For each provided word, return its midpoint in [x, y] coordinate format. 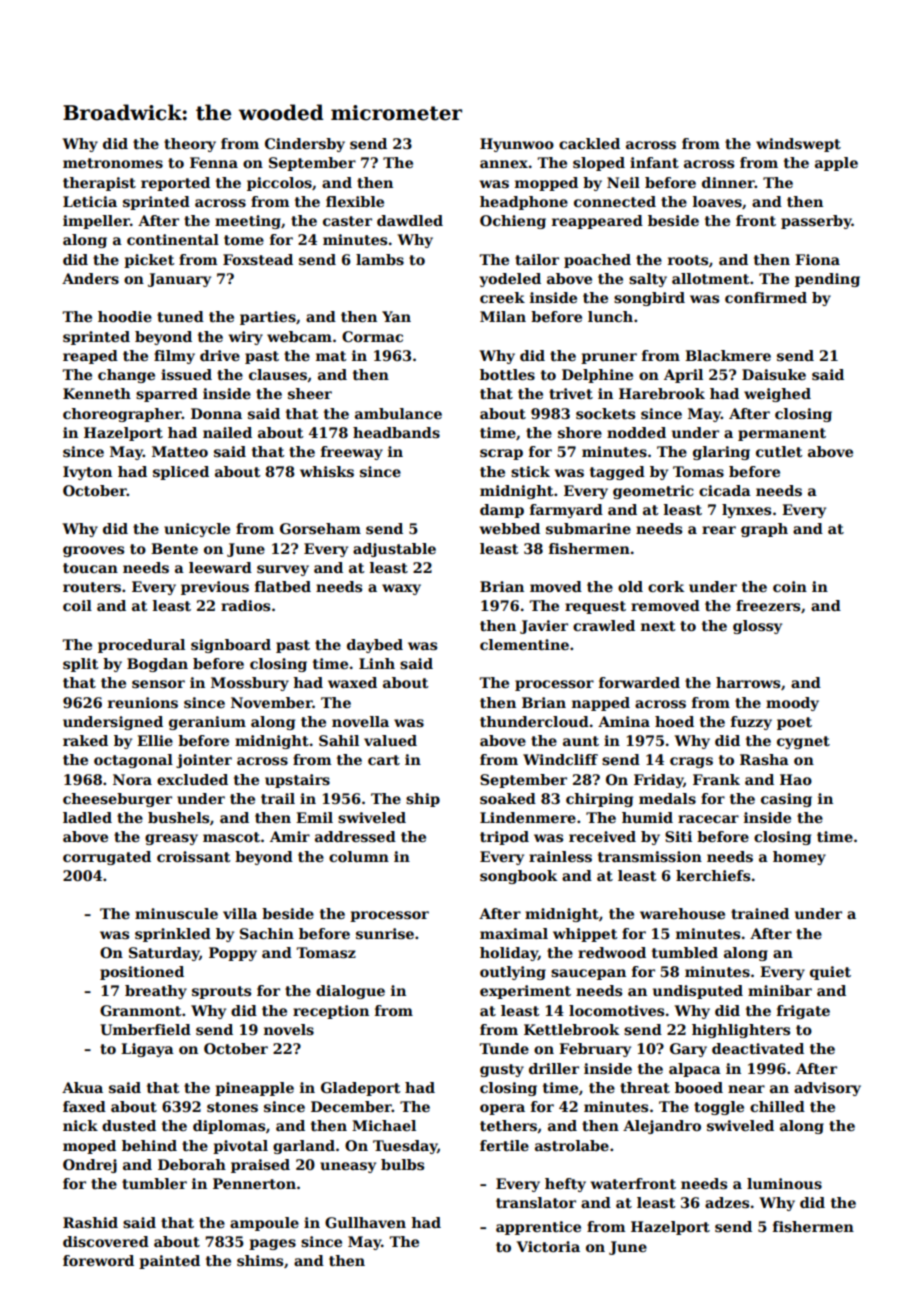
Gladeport [360, 1089]
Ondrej [90, 1166]
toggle [719, 1108]
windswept [798, 145]
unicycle [197, 530]
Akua [82, 1087]
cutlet [779, 451]
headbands [396, 432]
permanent [782, 434]
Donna [216, 413]
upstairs [297, 781]
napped [601, 704]
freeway [352, 453]
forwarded [639, 682]
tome [244, 240]
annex [504, 164]
